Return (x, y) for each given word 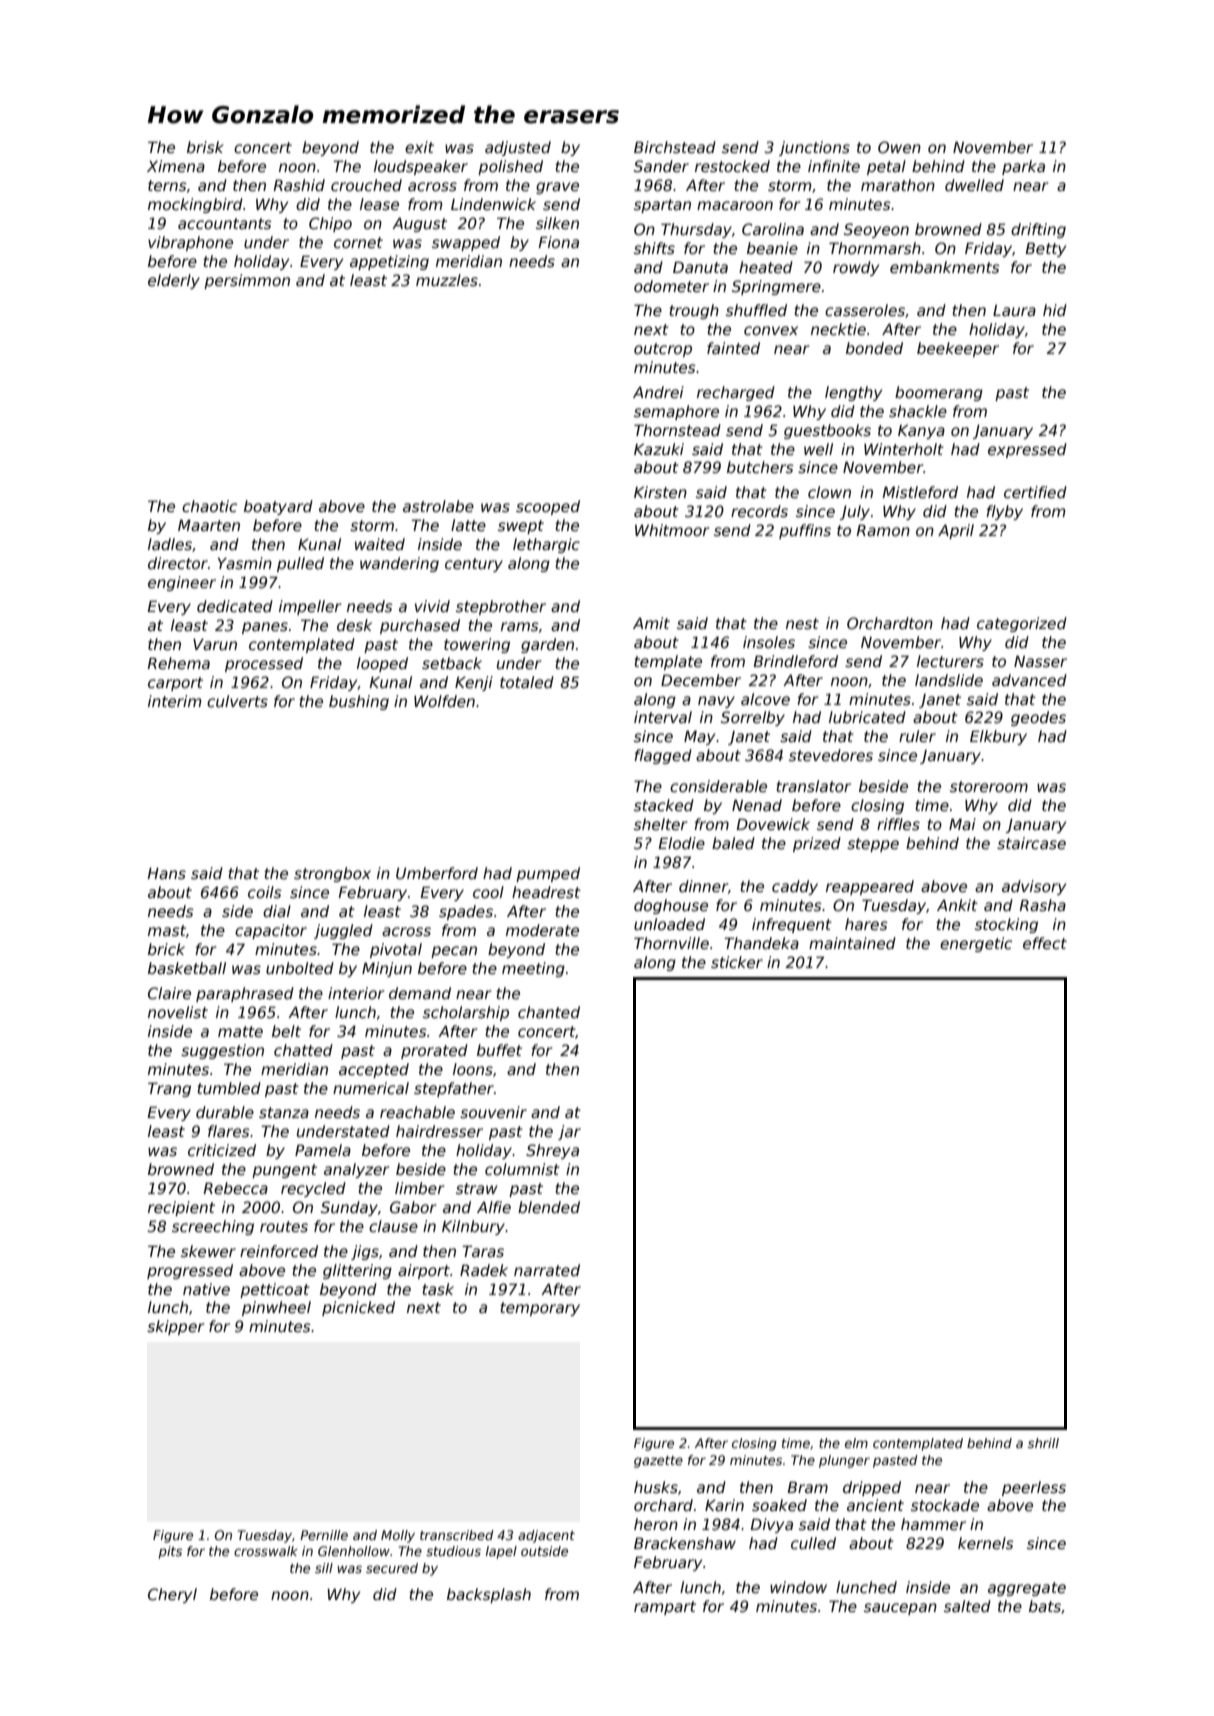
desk (354, 625)
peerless (1034, 1488)
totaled (527, 682)
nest (802, 623)
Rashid (299, 185)
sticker (737, 962)
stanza (284, 1112)
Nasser (1040, 661)
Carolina (773, 229)
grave (557, 188)
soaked (779, 1505)
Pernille (324, 1535)
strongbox (332, 874)
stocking (1006, 925)
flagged (663, 756)
